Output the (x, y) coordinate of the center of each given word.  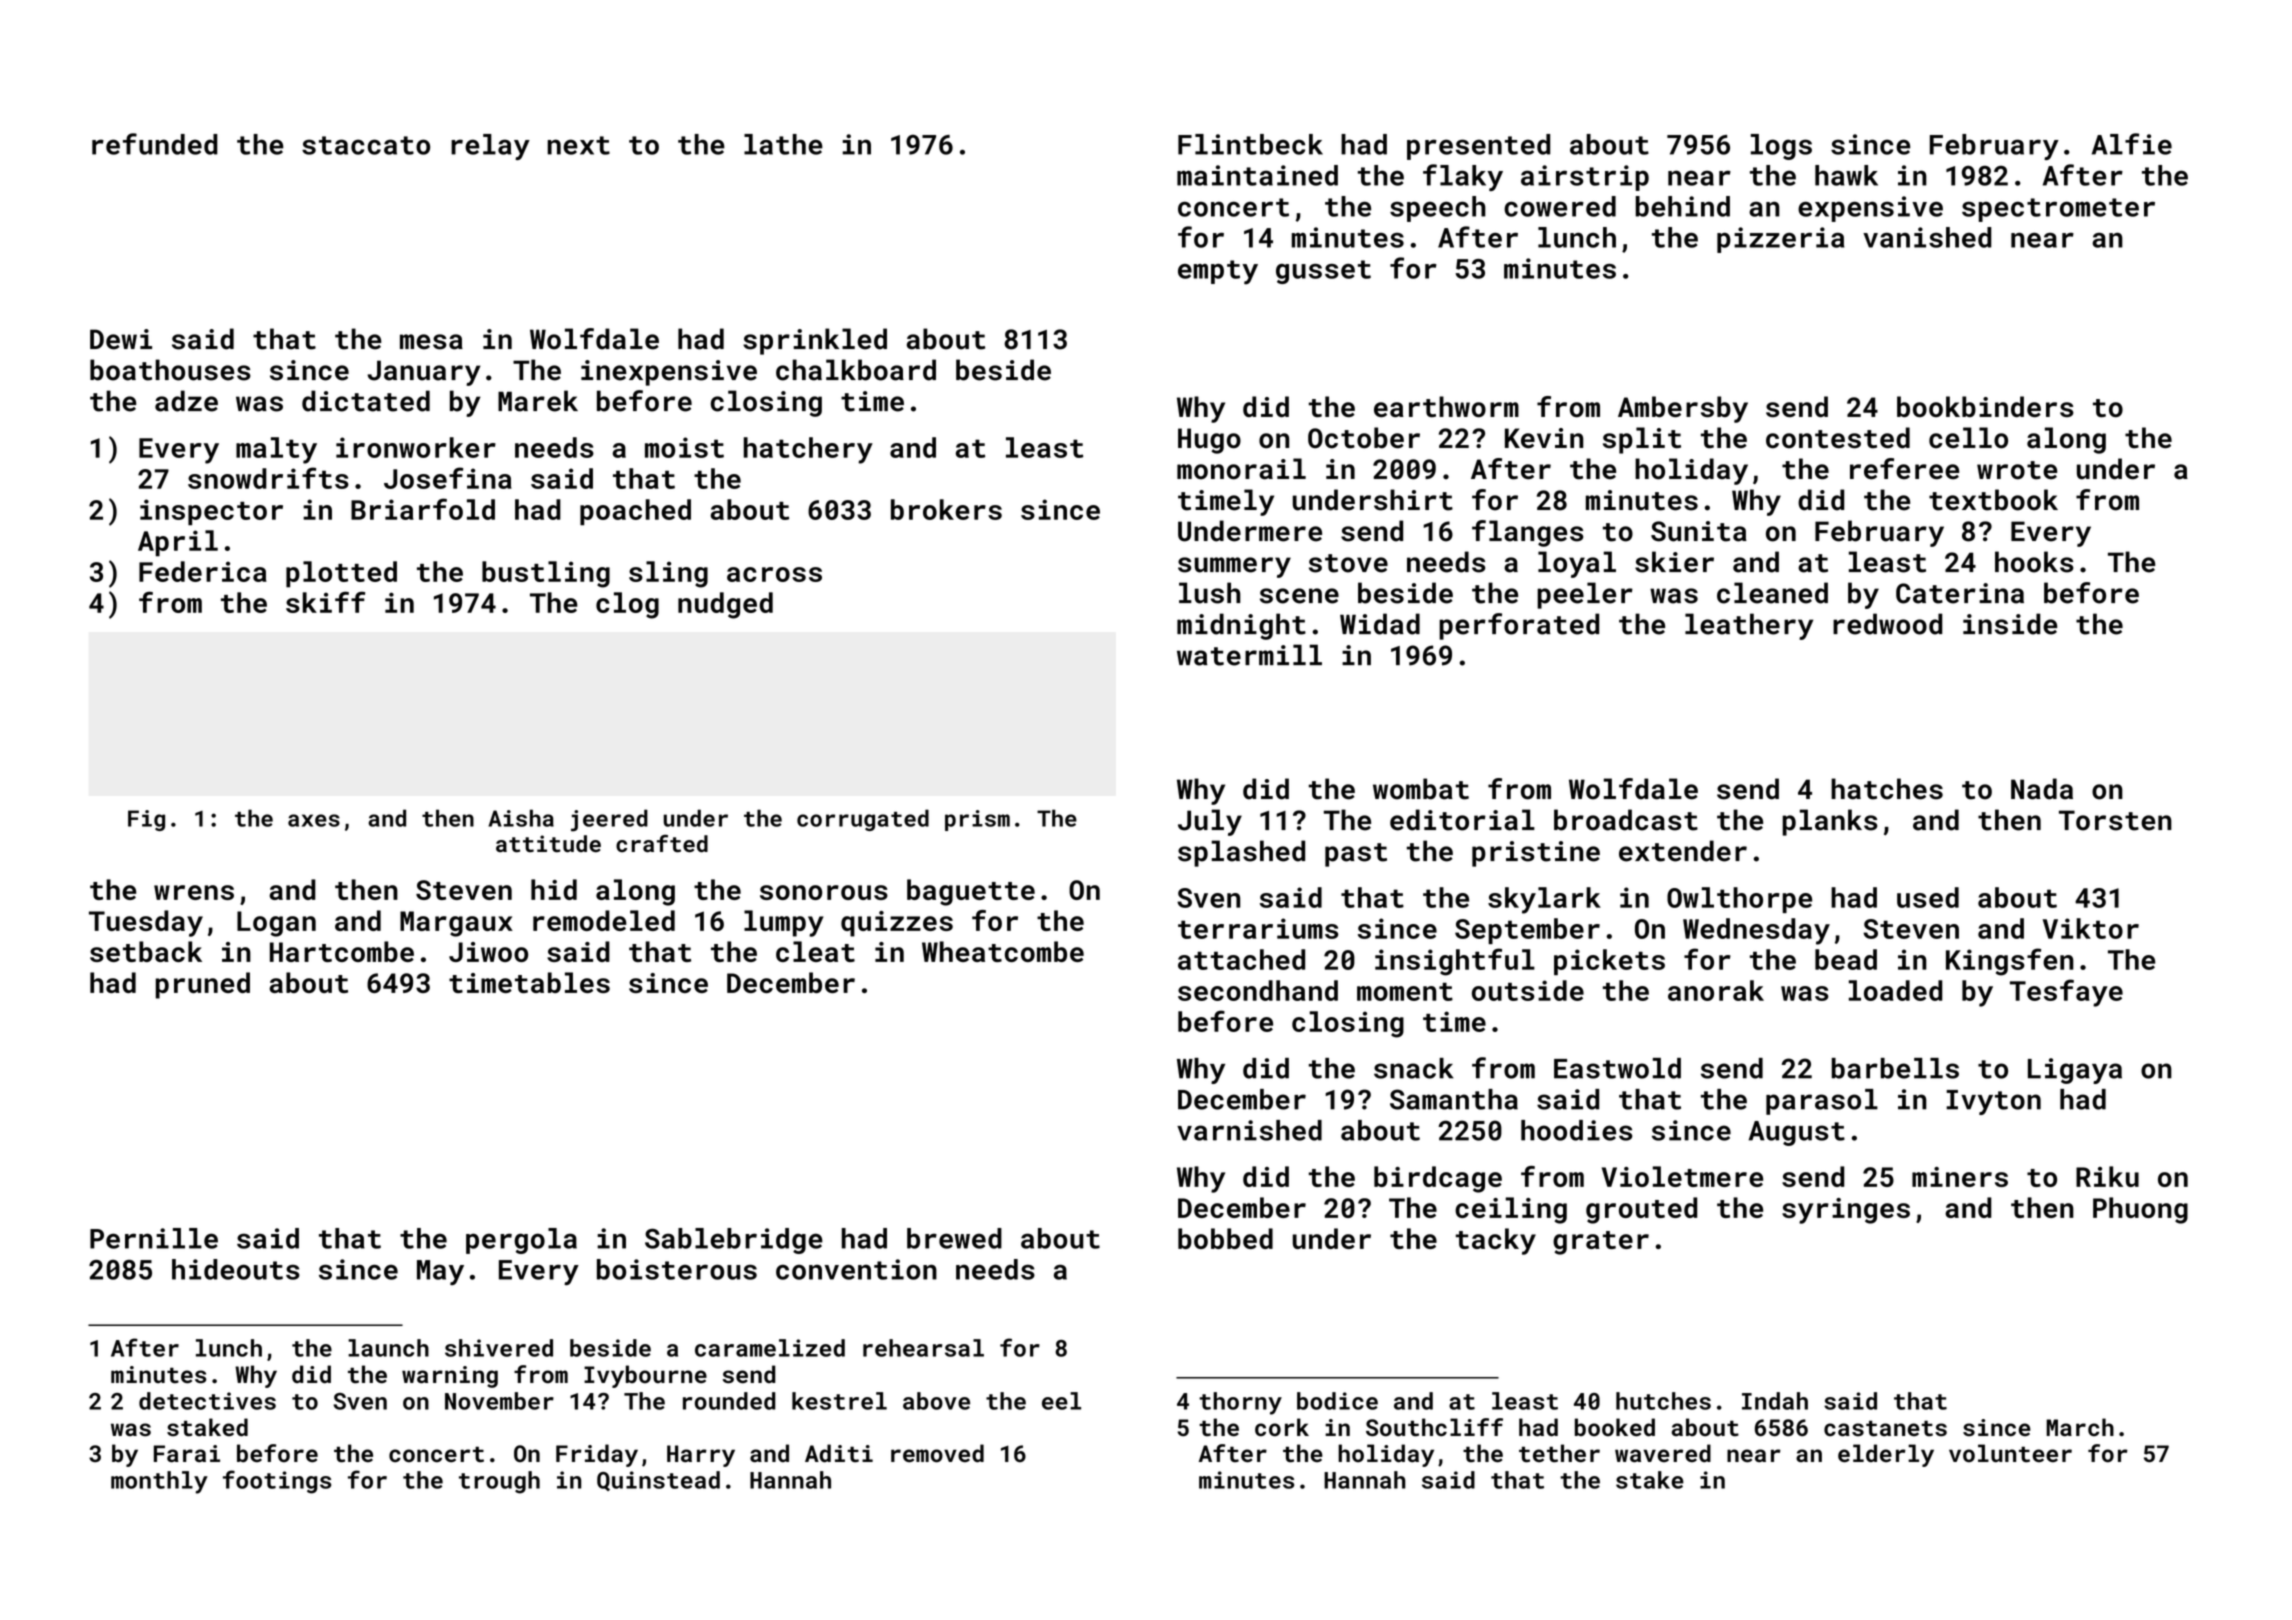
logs (1781, 147)
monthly (159, 1482)
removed (937, 1453)
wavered (1663, 1453)
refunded (155, 144)
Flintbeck (1250, 144)
